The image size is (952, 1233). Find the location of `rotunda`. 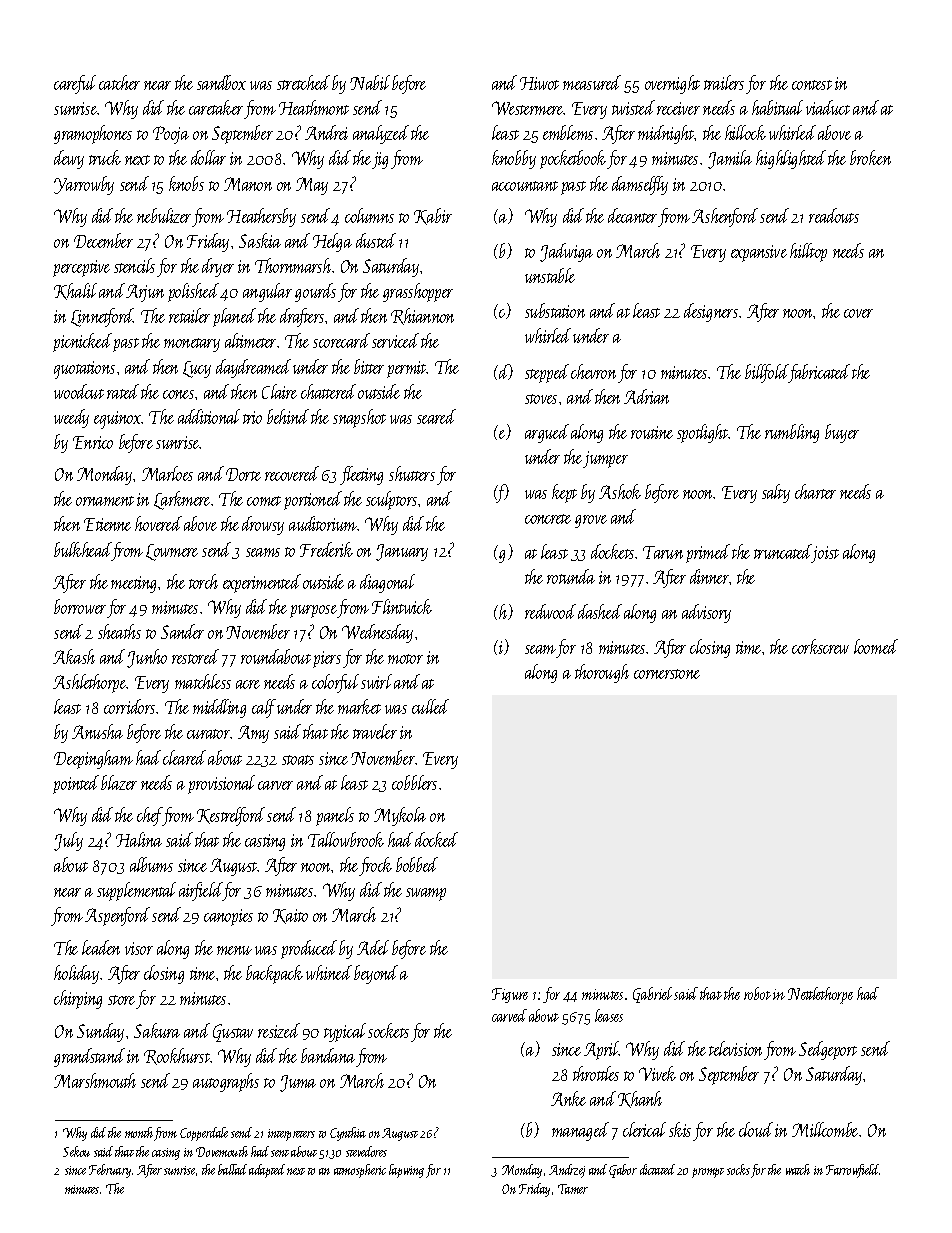

rotunda is located at coordinates (571, 576).
